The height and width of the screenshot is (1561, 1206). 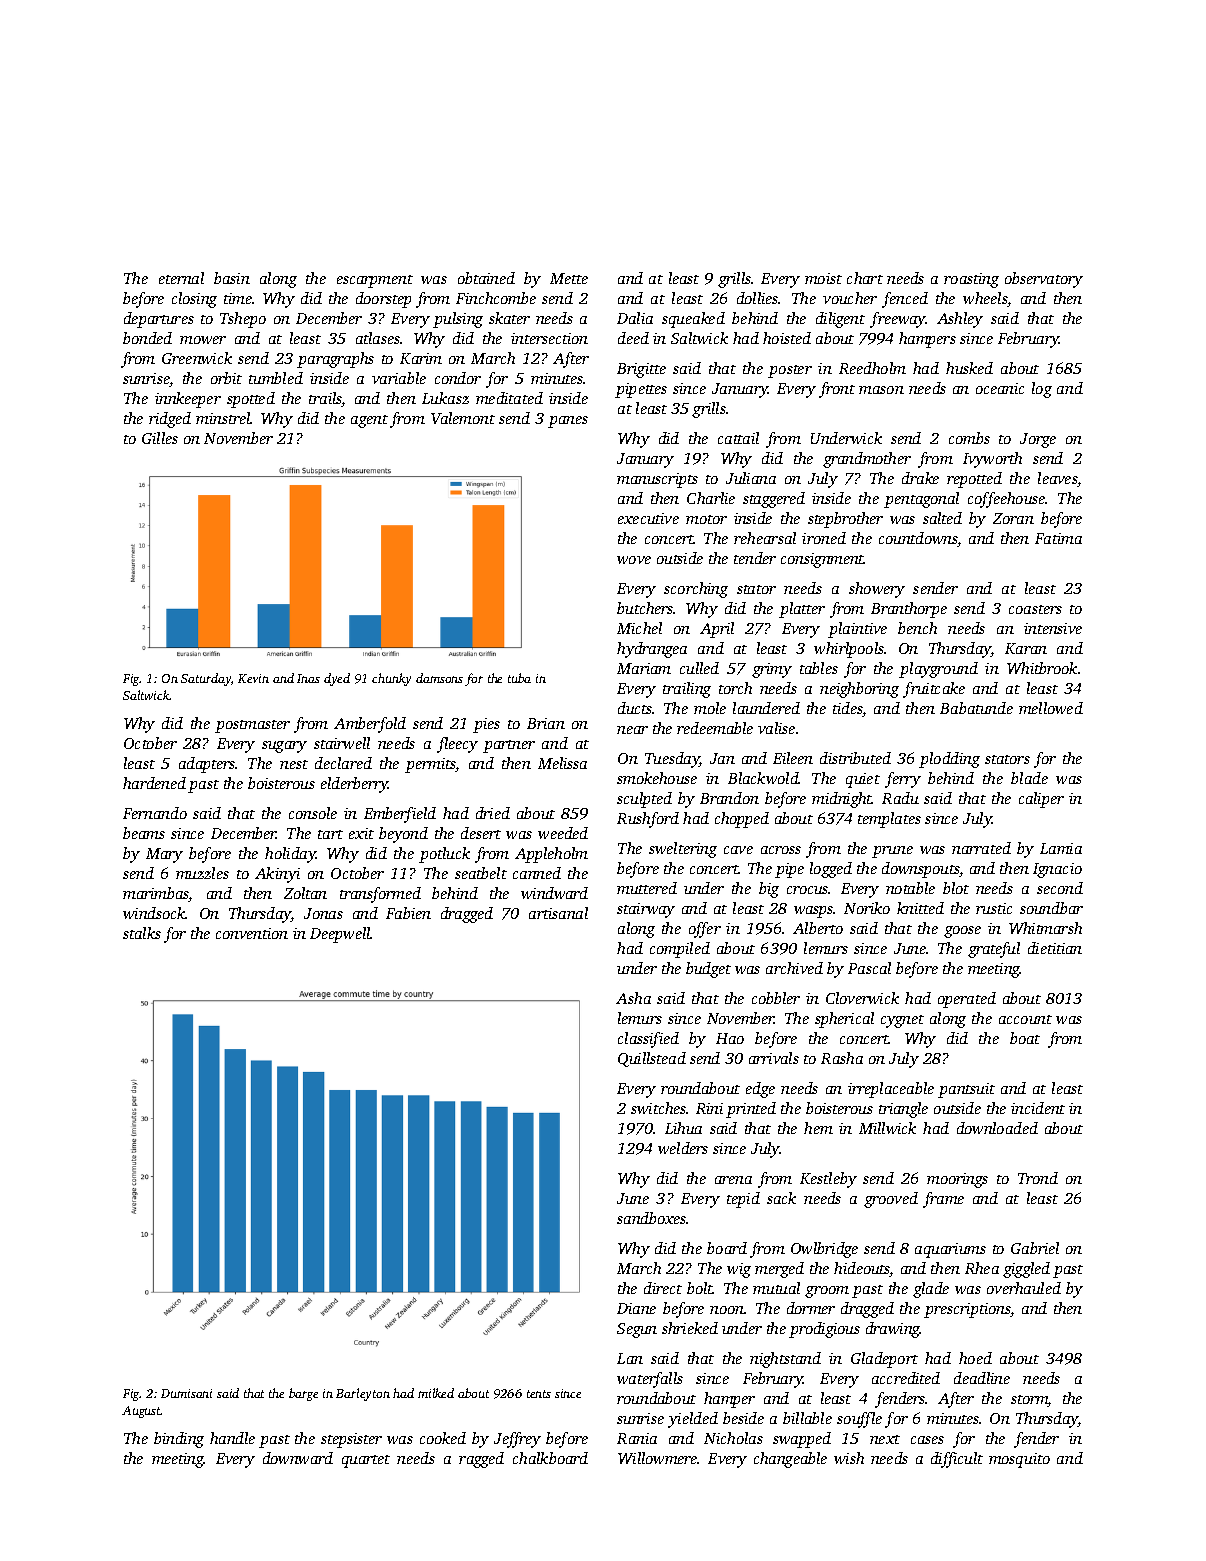 I want to click on hardened, so click(x=154, y=783).
